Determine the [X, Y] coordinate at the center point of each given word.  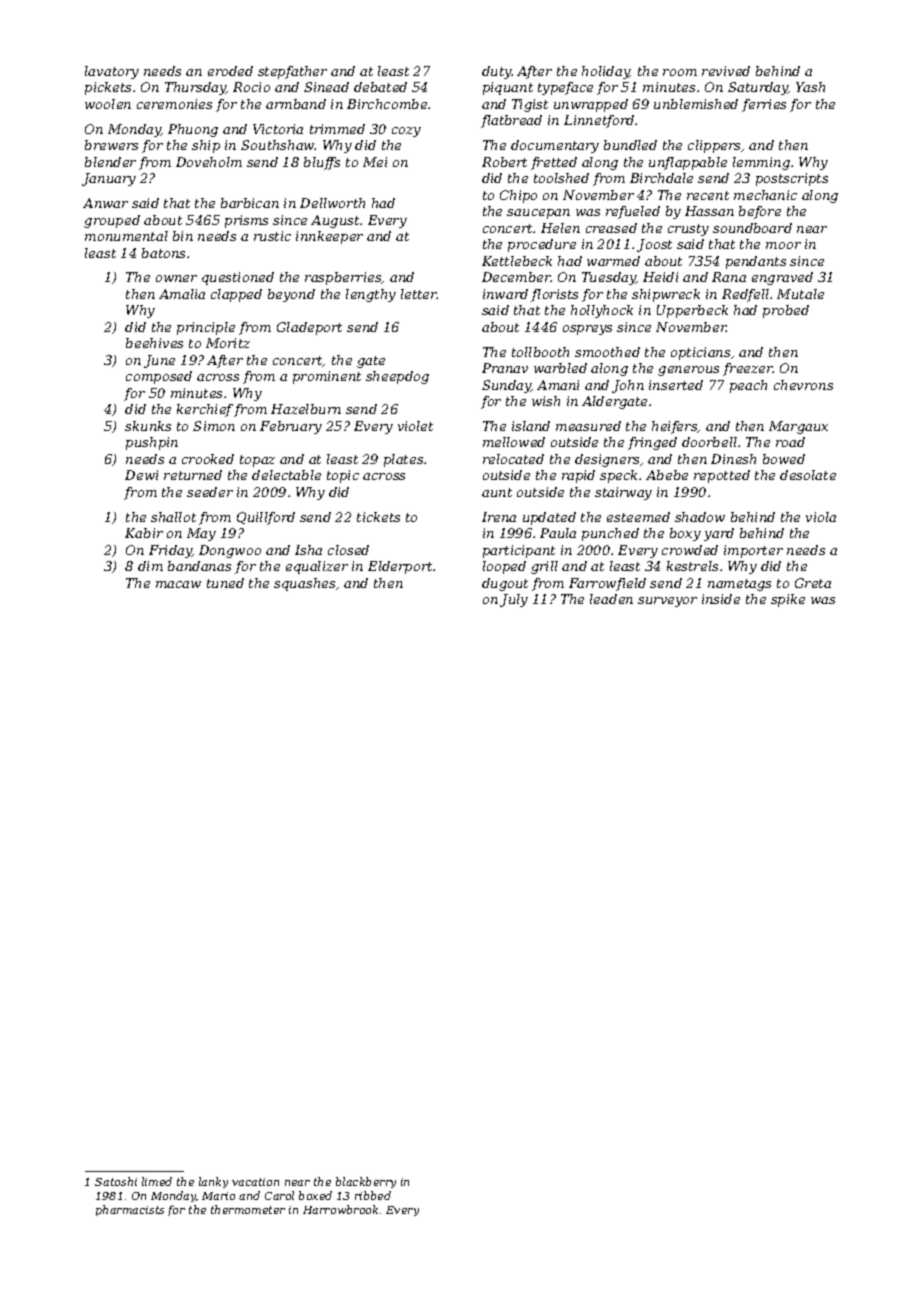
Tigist [530, 105]
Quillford [266, 518]
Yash [810, 87]
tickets [378, 517]
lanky [213, 1182]
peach [748, 386]
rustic [272, 236]
